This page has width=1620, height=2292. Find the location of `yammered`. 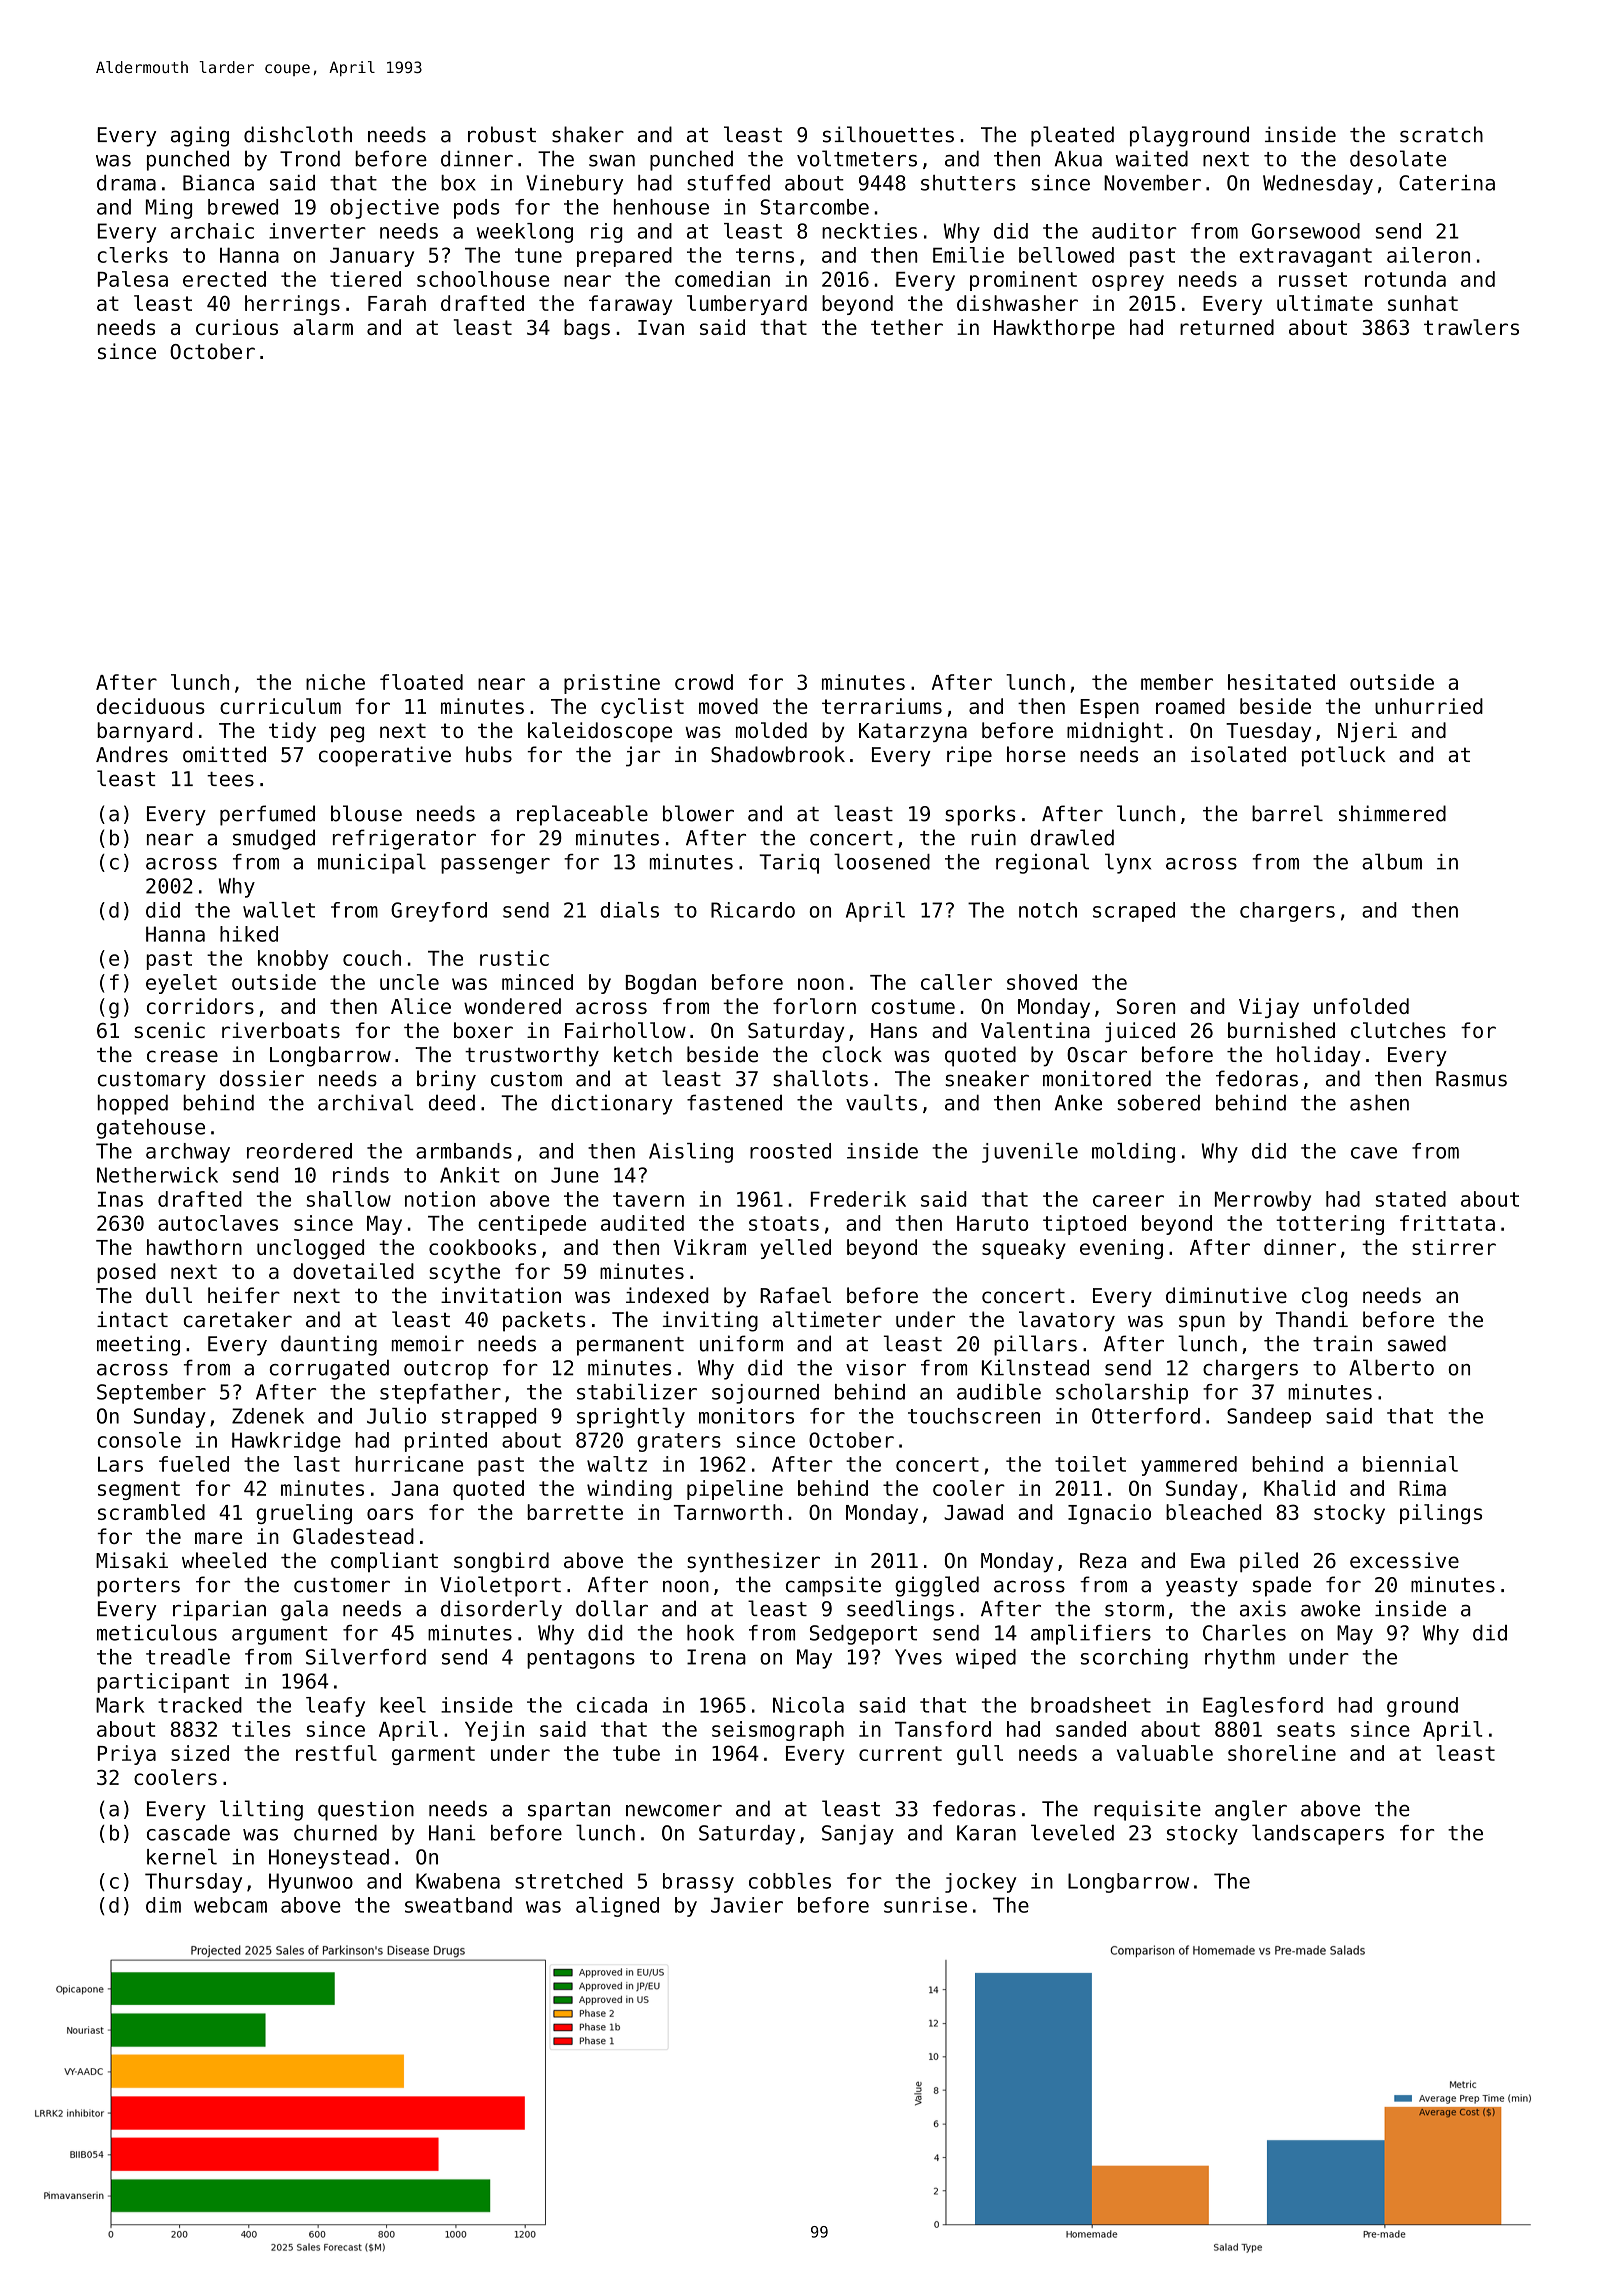

yammered is located at coordinates (1189, 1466).
